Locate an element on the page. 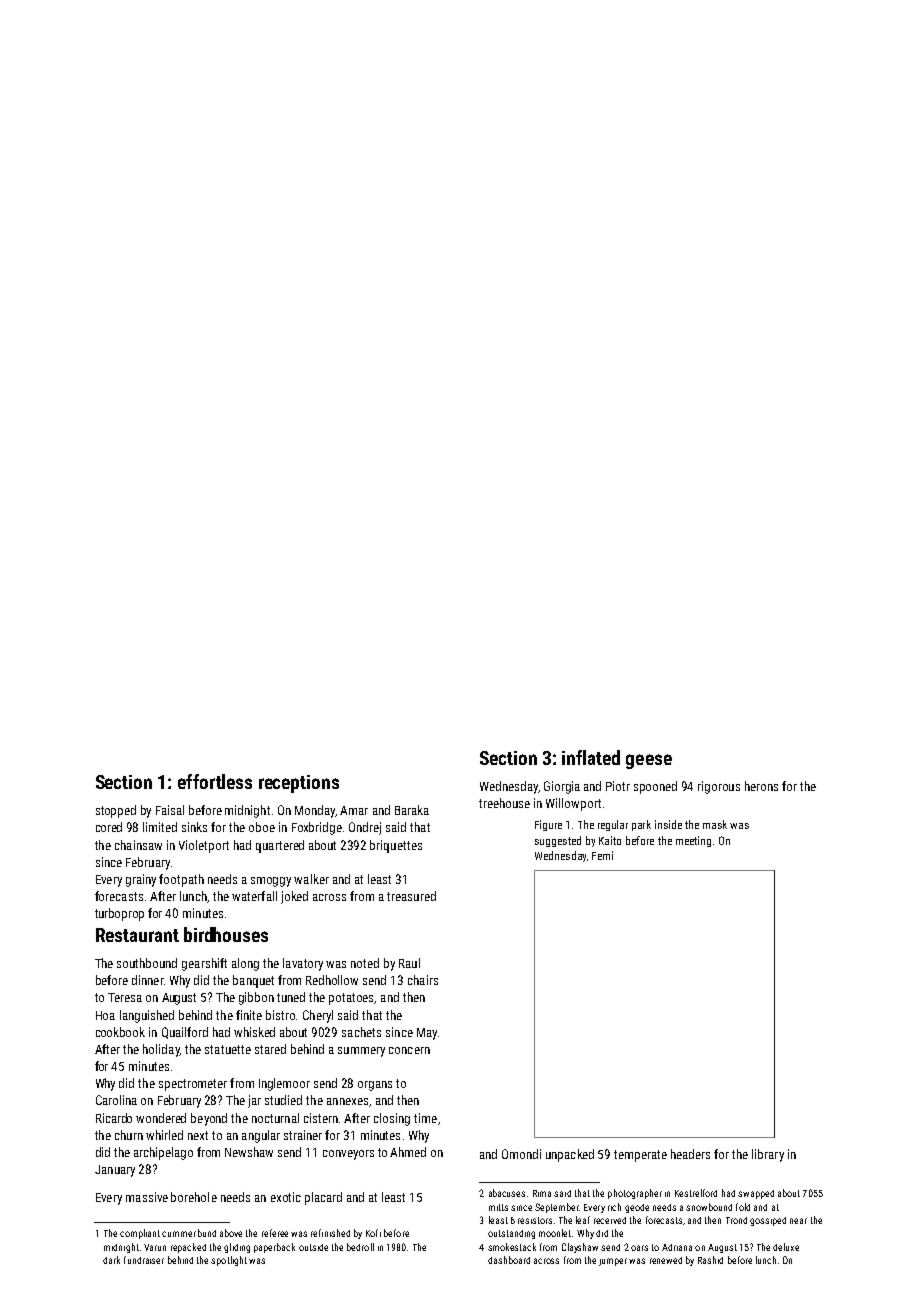 The image size is (924, 1308). meeting is located at coordinates (693, 841).
